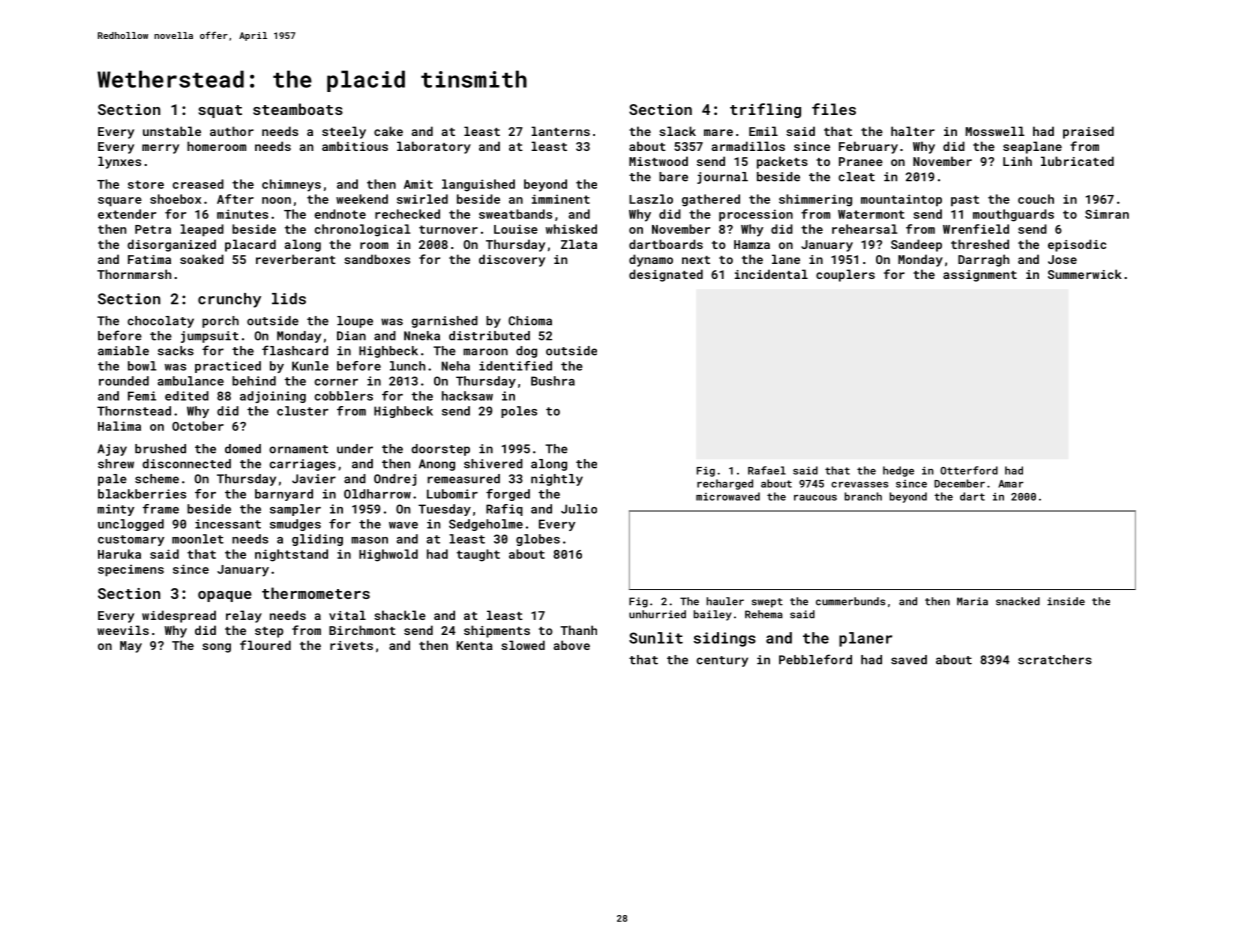 The image size is (1233, 952). I want to click on Summerwick, so click(1085, 274).
